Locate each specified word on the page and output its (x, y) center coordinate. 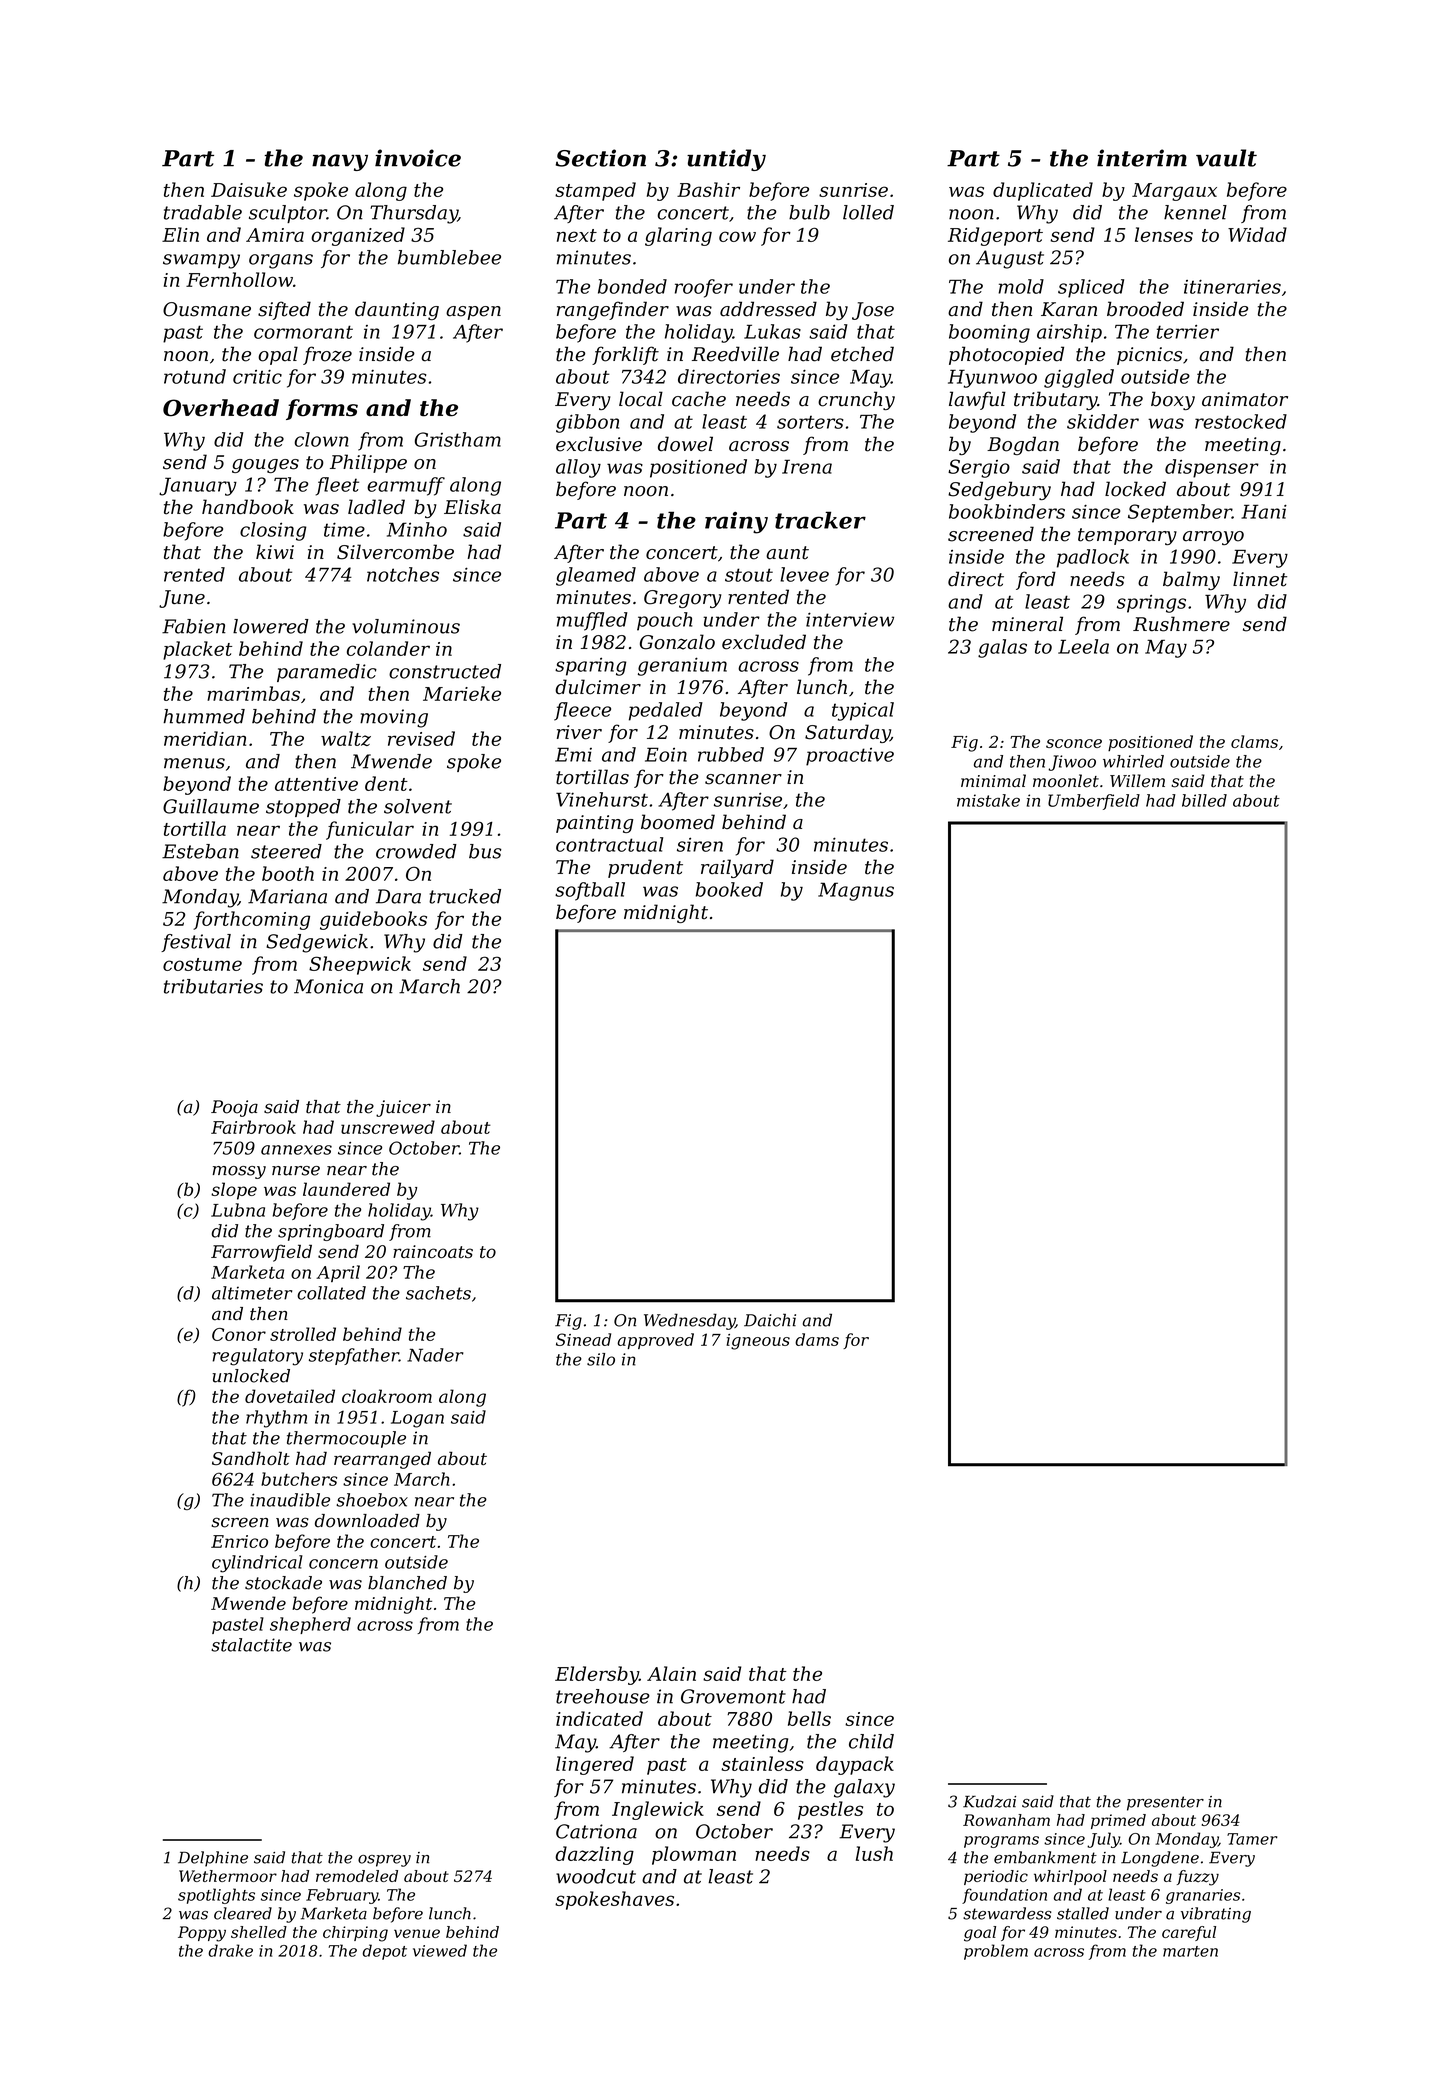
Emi (573, 754)
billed (1204, 800)
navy (340, 162)
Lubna (238, 1210)
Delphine (213, 1859)
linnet (1260, 579)
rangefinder (613, 310)
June (182, 599)
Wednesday (689, 1321)
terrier (1188, 332)
